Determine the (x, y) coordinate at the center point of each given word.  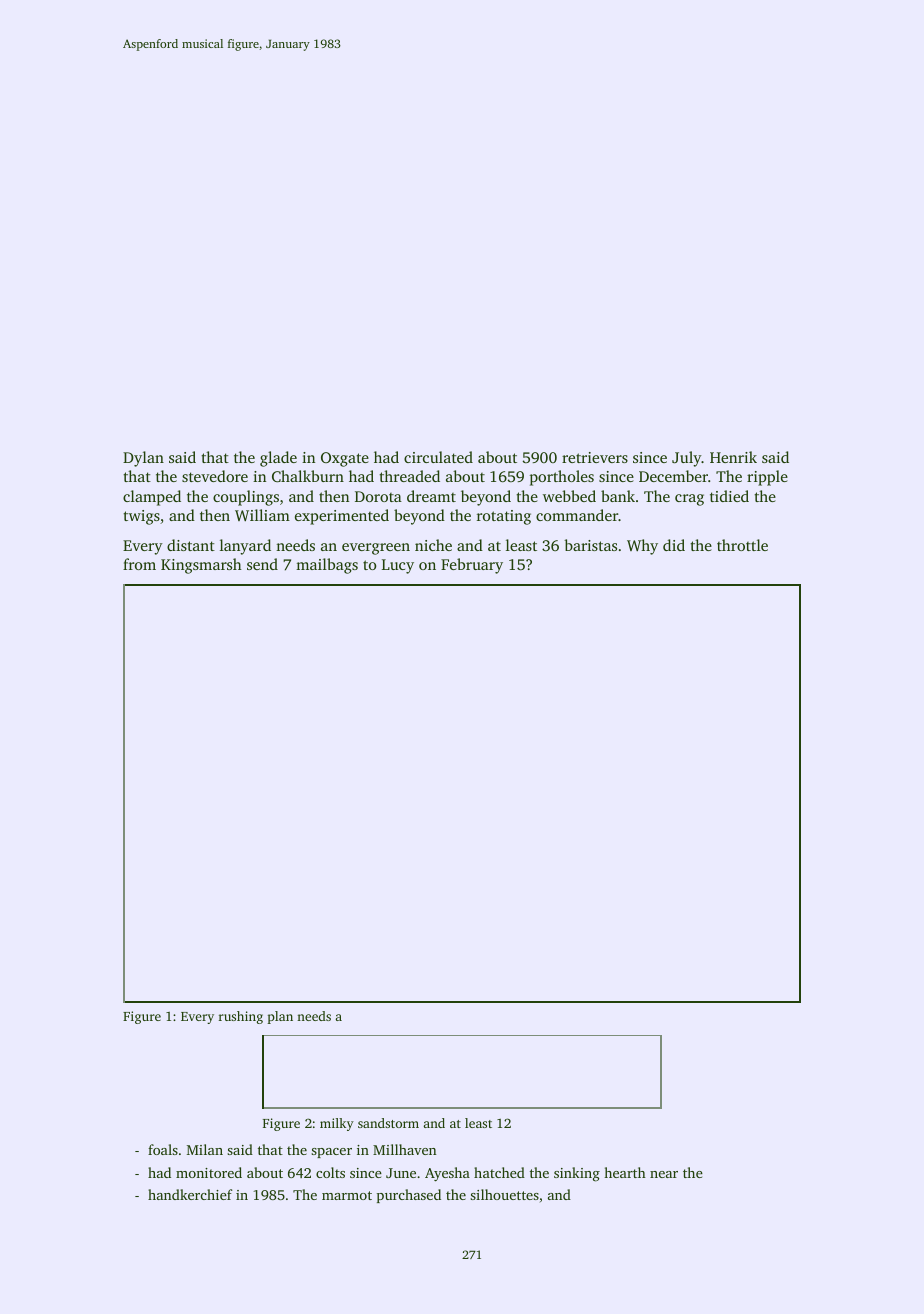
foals (163, 1149)
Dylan (143, 459)
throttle (742, 545)
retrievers (595, 457)
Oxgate (345, 459)
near (664, 1174)
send (262, 564)
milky (337, 1124)
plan (280, 1017)
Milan (205, 1149)
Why (642, 547)
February (472, 566)
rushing (241, 1017)
